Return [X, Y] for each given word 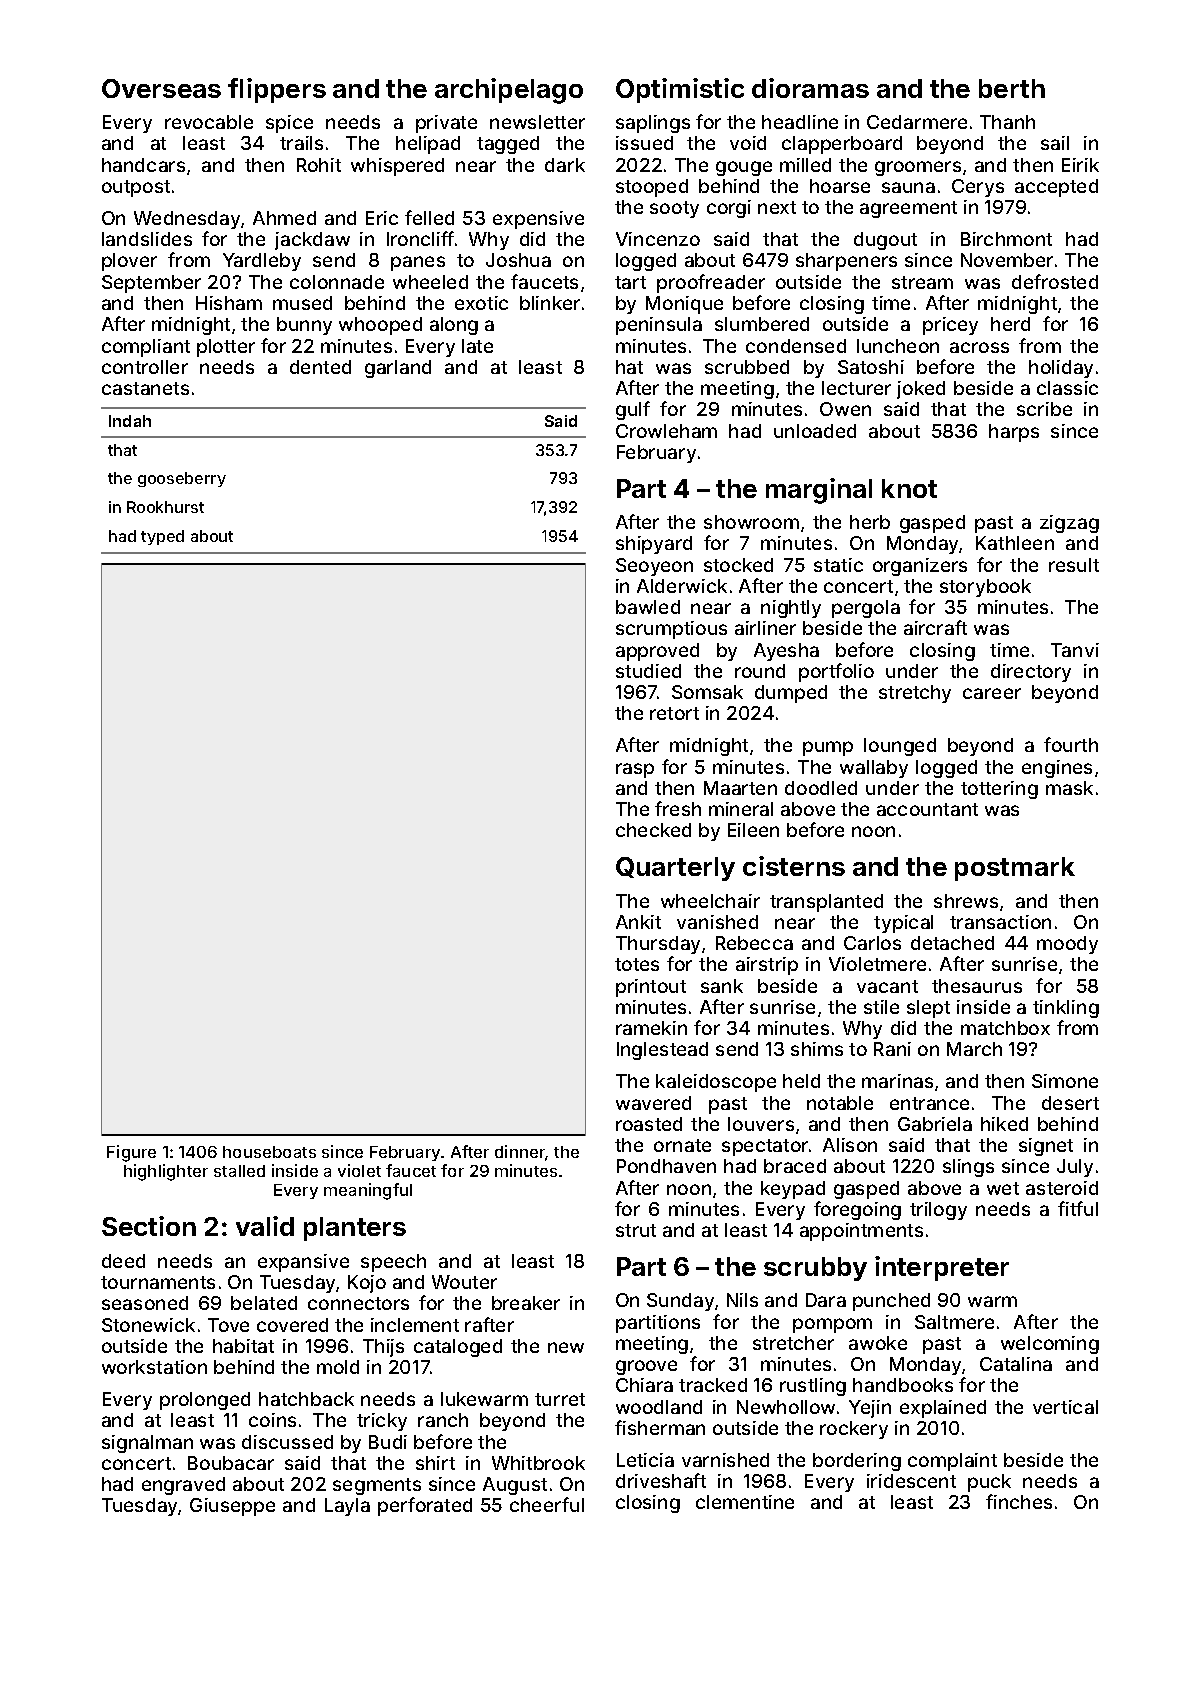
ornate [682, 1145]
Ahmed [284, 218]
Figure [131, 1153]
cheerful [547, 1504]
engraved [183, 1486]
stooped [652, 188]
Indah [130, 421]
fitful [1078, 1208]
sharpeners [846, 262]
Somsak [707, 692]
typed [162, 537]
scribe [1044, 409]
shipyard [654, 545]
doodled [821, 788]
